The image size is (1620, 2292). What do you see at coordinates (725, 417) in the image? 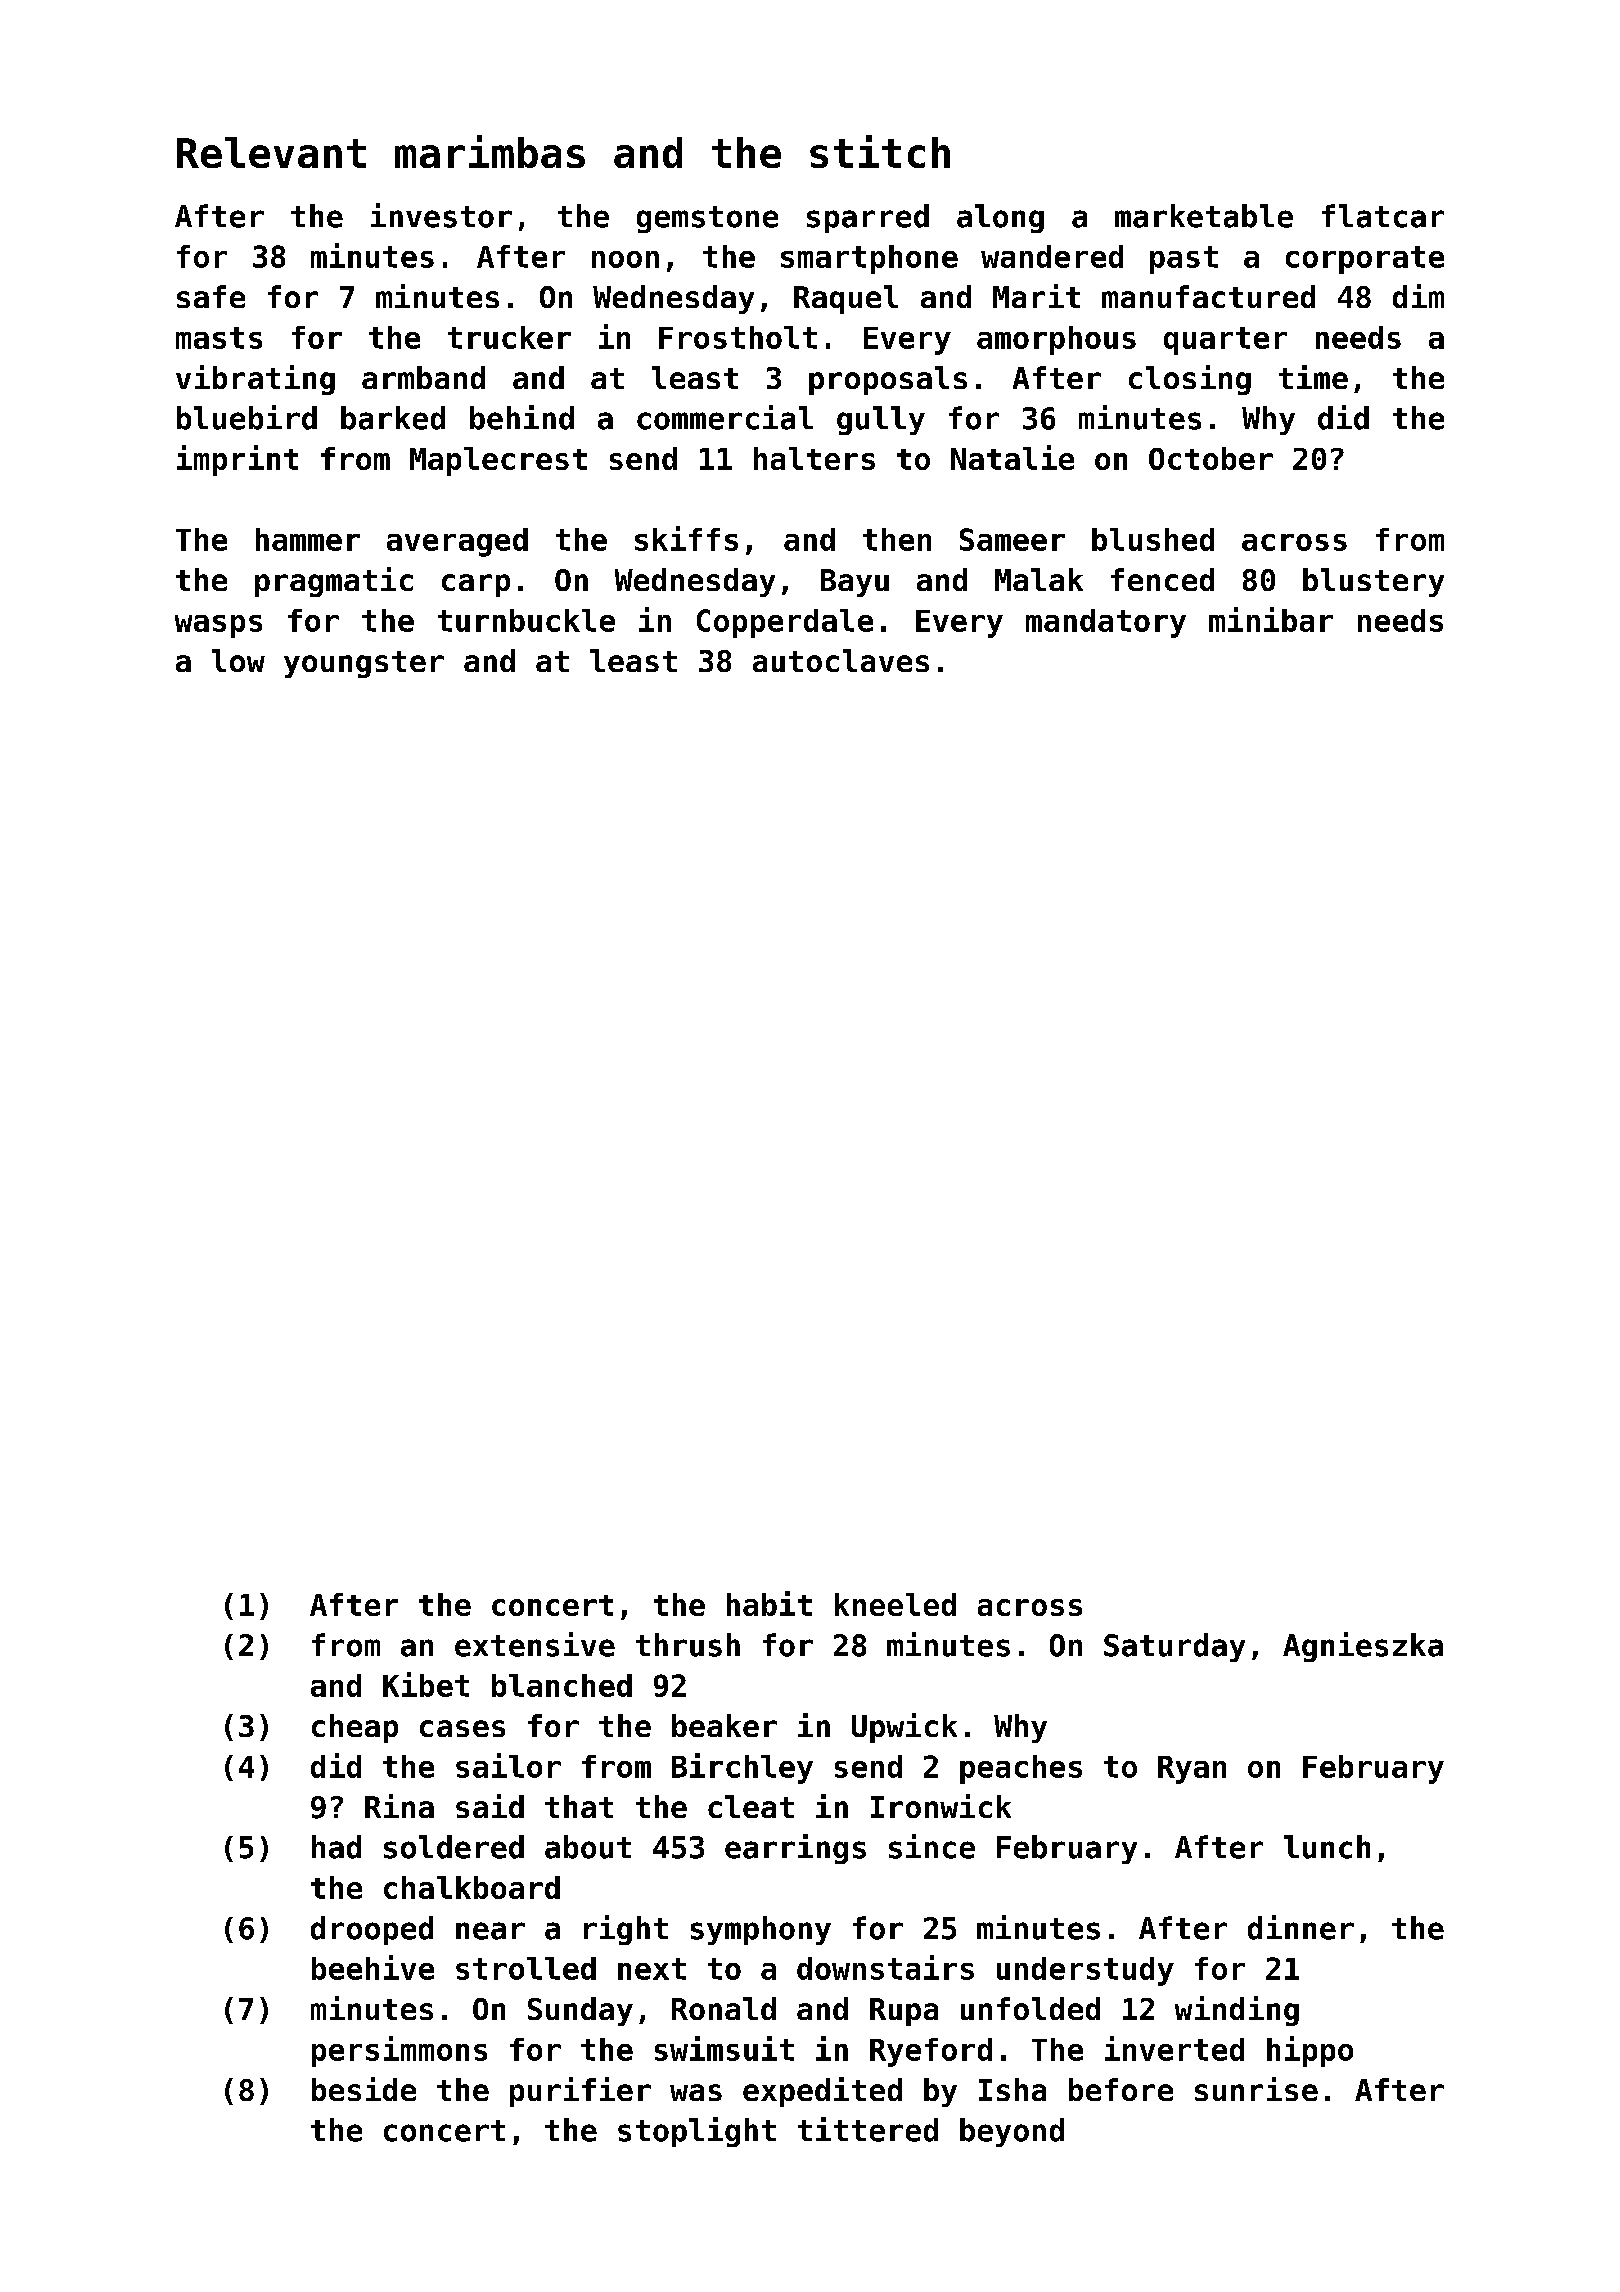
I see `commercial` at bounding box center [725, 417].
